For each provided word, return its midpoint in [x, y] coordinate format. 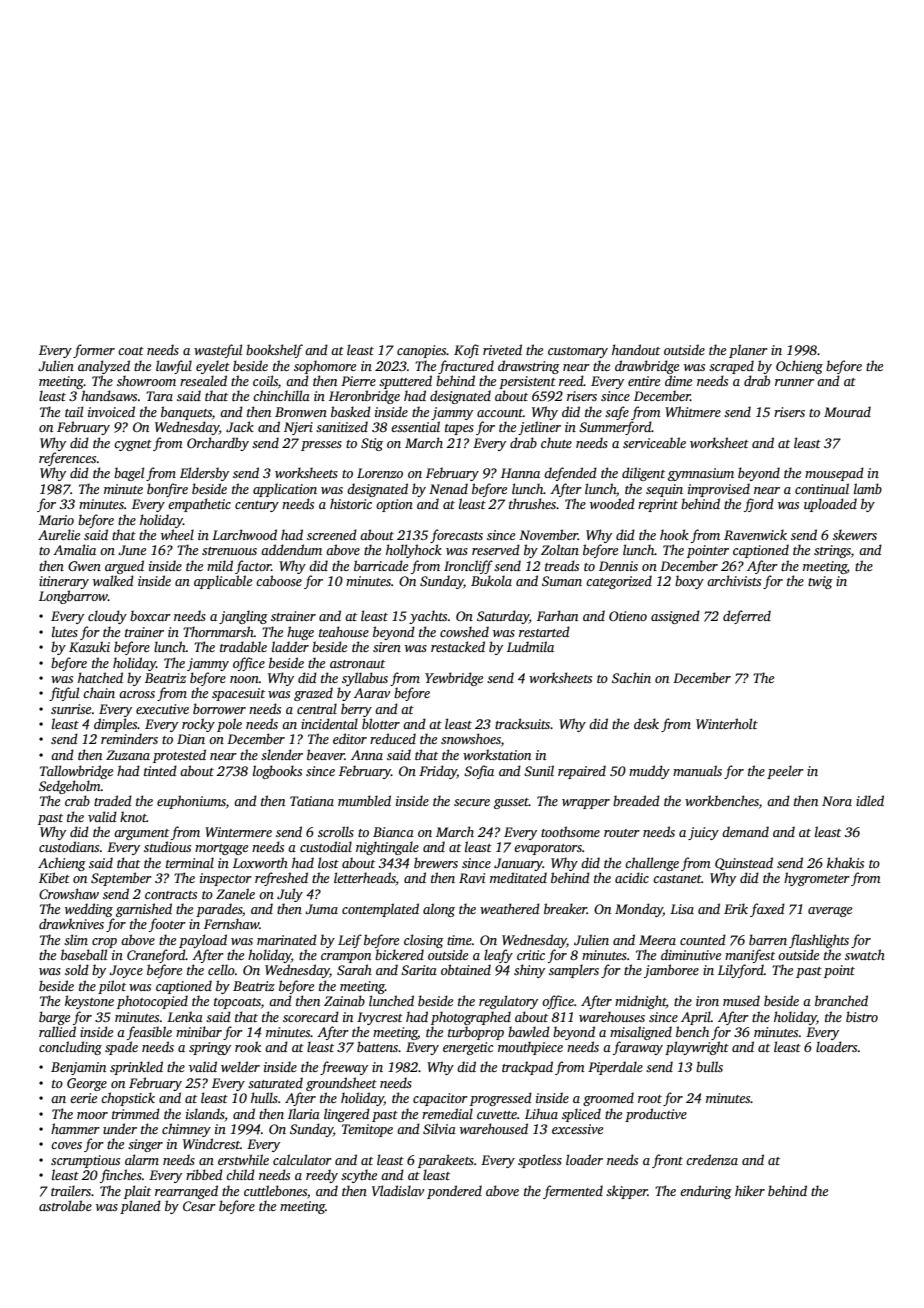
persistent [527, 382]
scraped [731, 367]
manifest [750, 956]
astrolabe [65, 1205]
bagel [129, 474]
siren [387, 647]
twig [820, 582]
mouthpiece [530, 1048]
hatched [100, 677]
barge [54, 1018]
